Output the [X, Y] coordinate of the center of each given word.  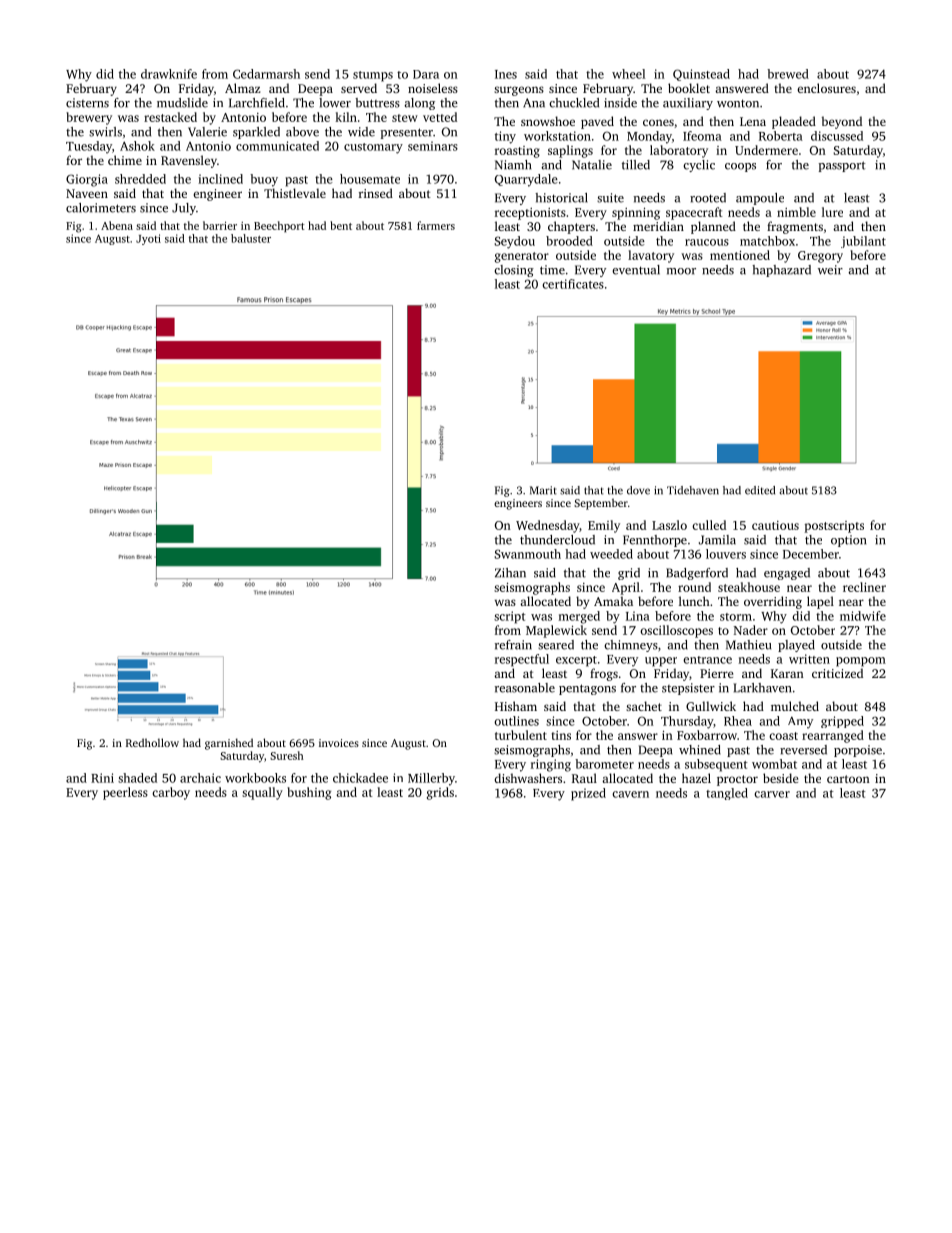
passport [842, 166]
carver [772, 794]
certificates [573, 284]
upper [661, 662]
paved [597, 122]
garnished [229, 744]
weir [830, 270]
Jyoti [148, 239]
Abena [117, 225]
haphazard [781, 271]
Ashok [137, 146]
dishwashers [528, 778]
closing [514, 271]
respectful [522, 660]
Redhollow [152, 742]
